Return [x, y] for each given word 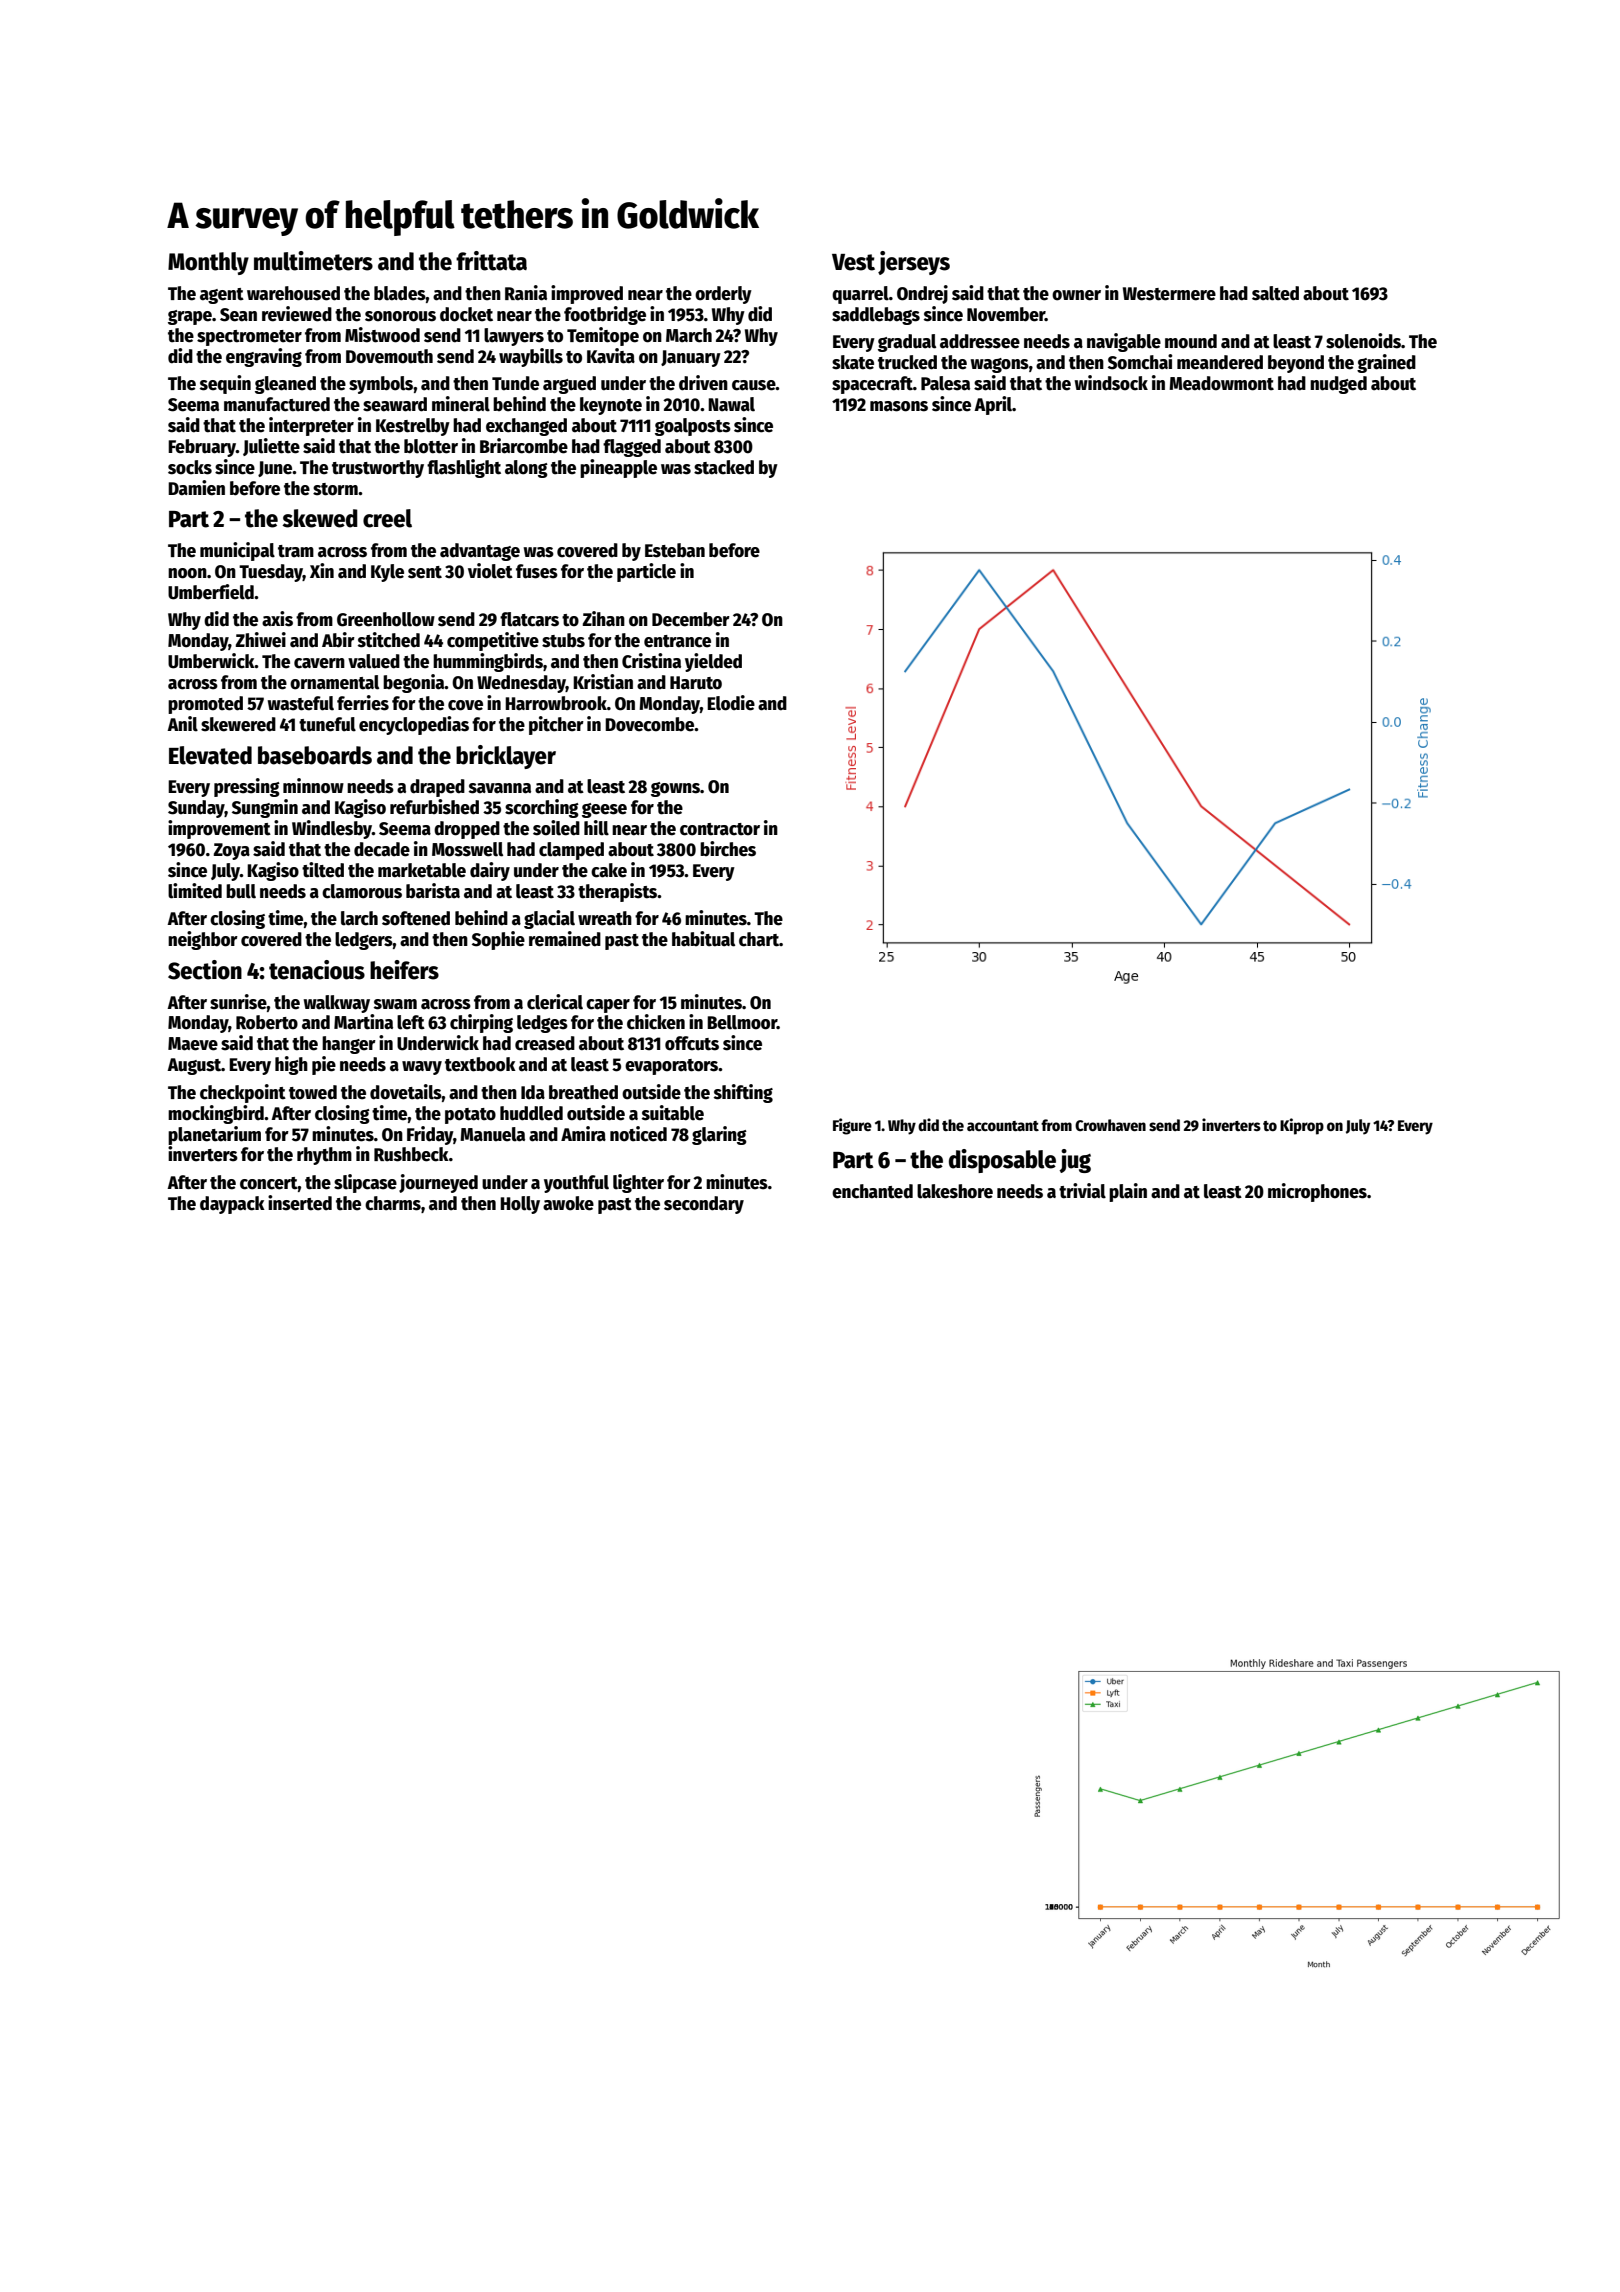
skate [853, 362]
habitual [703, 939]
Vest [853, 262]
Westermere [1169, 294]
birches [728, 849]
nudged [1338, 385]
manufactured [277, 404]
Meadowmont [1221, 383]
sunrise [238, 1002]
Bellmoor [742, 1022]
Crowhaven [1110, 1125]
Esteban [675, 550]
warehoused [293, 293]
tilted [323, 870]
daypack [232, 1205]
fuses [537, 571]
